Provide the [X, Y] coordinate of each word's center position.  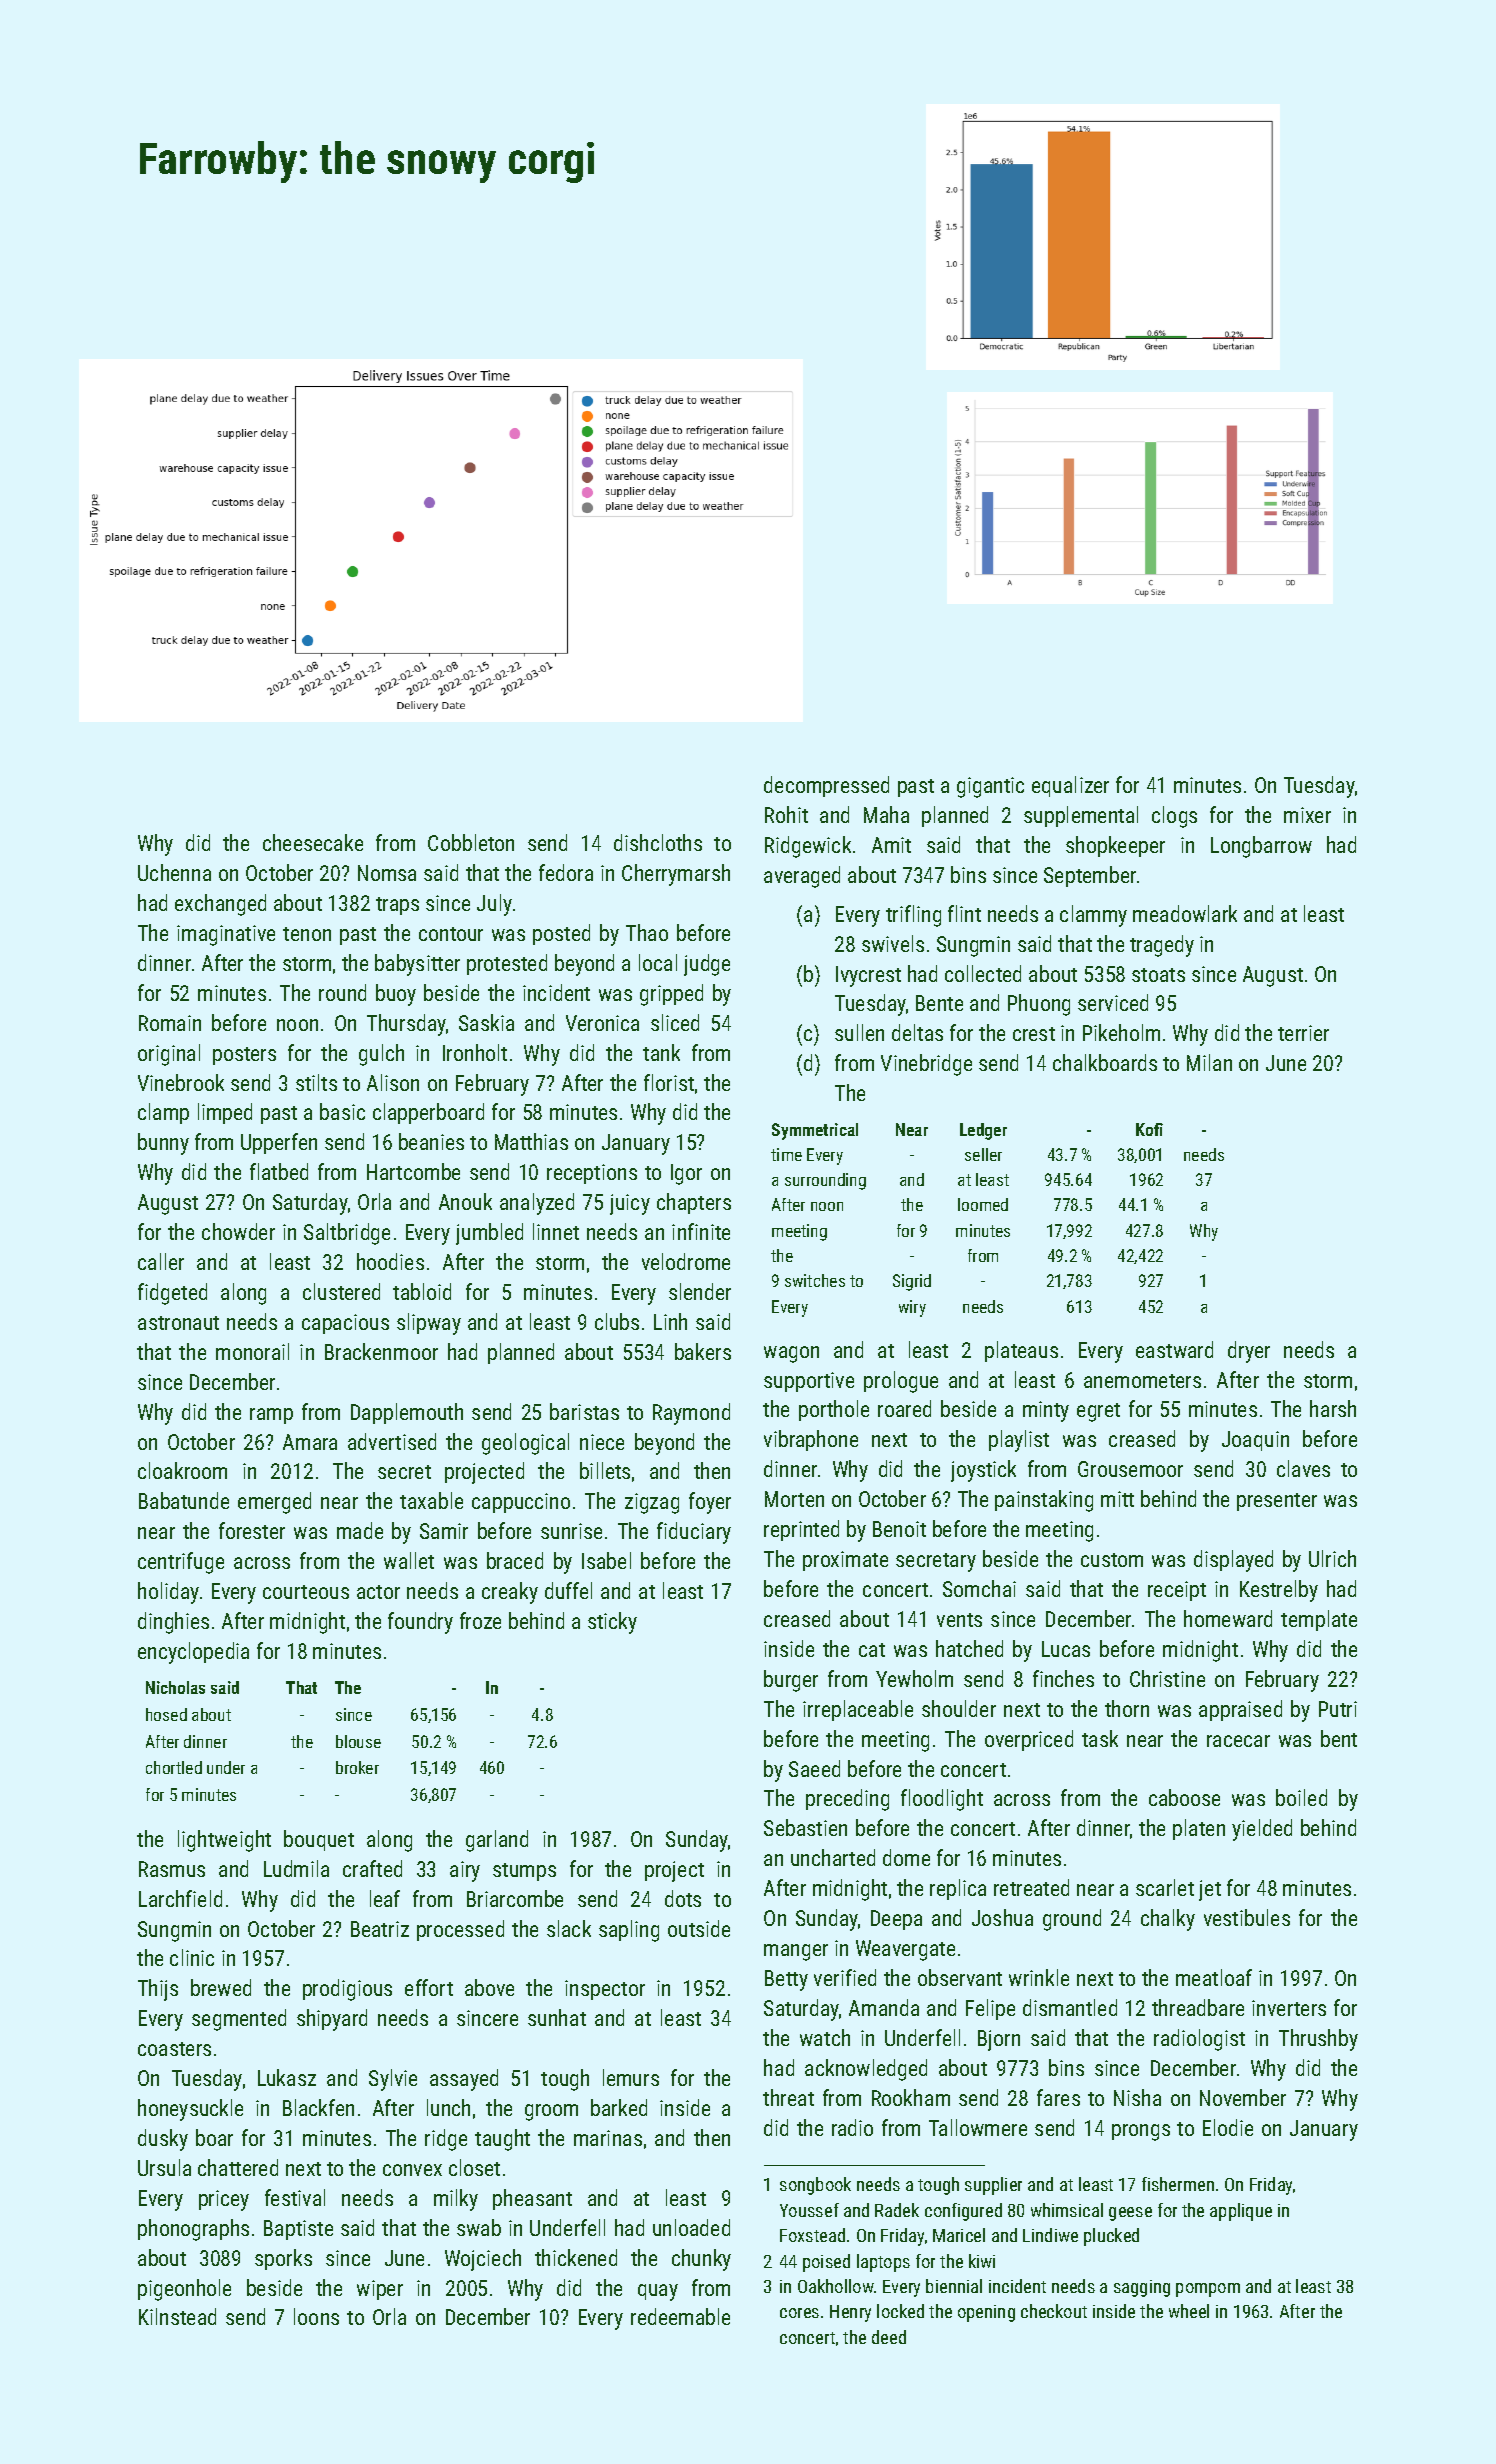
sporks [283, 2259]
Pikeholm [1121, 1032]
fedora [566, 872]
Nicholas [175, 1687]
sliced [675, 1022]
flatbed [279, 1171]
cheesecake [313, 842]
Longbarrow [1261, 847]
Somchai [979, 1588]
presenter [1277, 1502]
